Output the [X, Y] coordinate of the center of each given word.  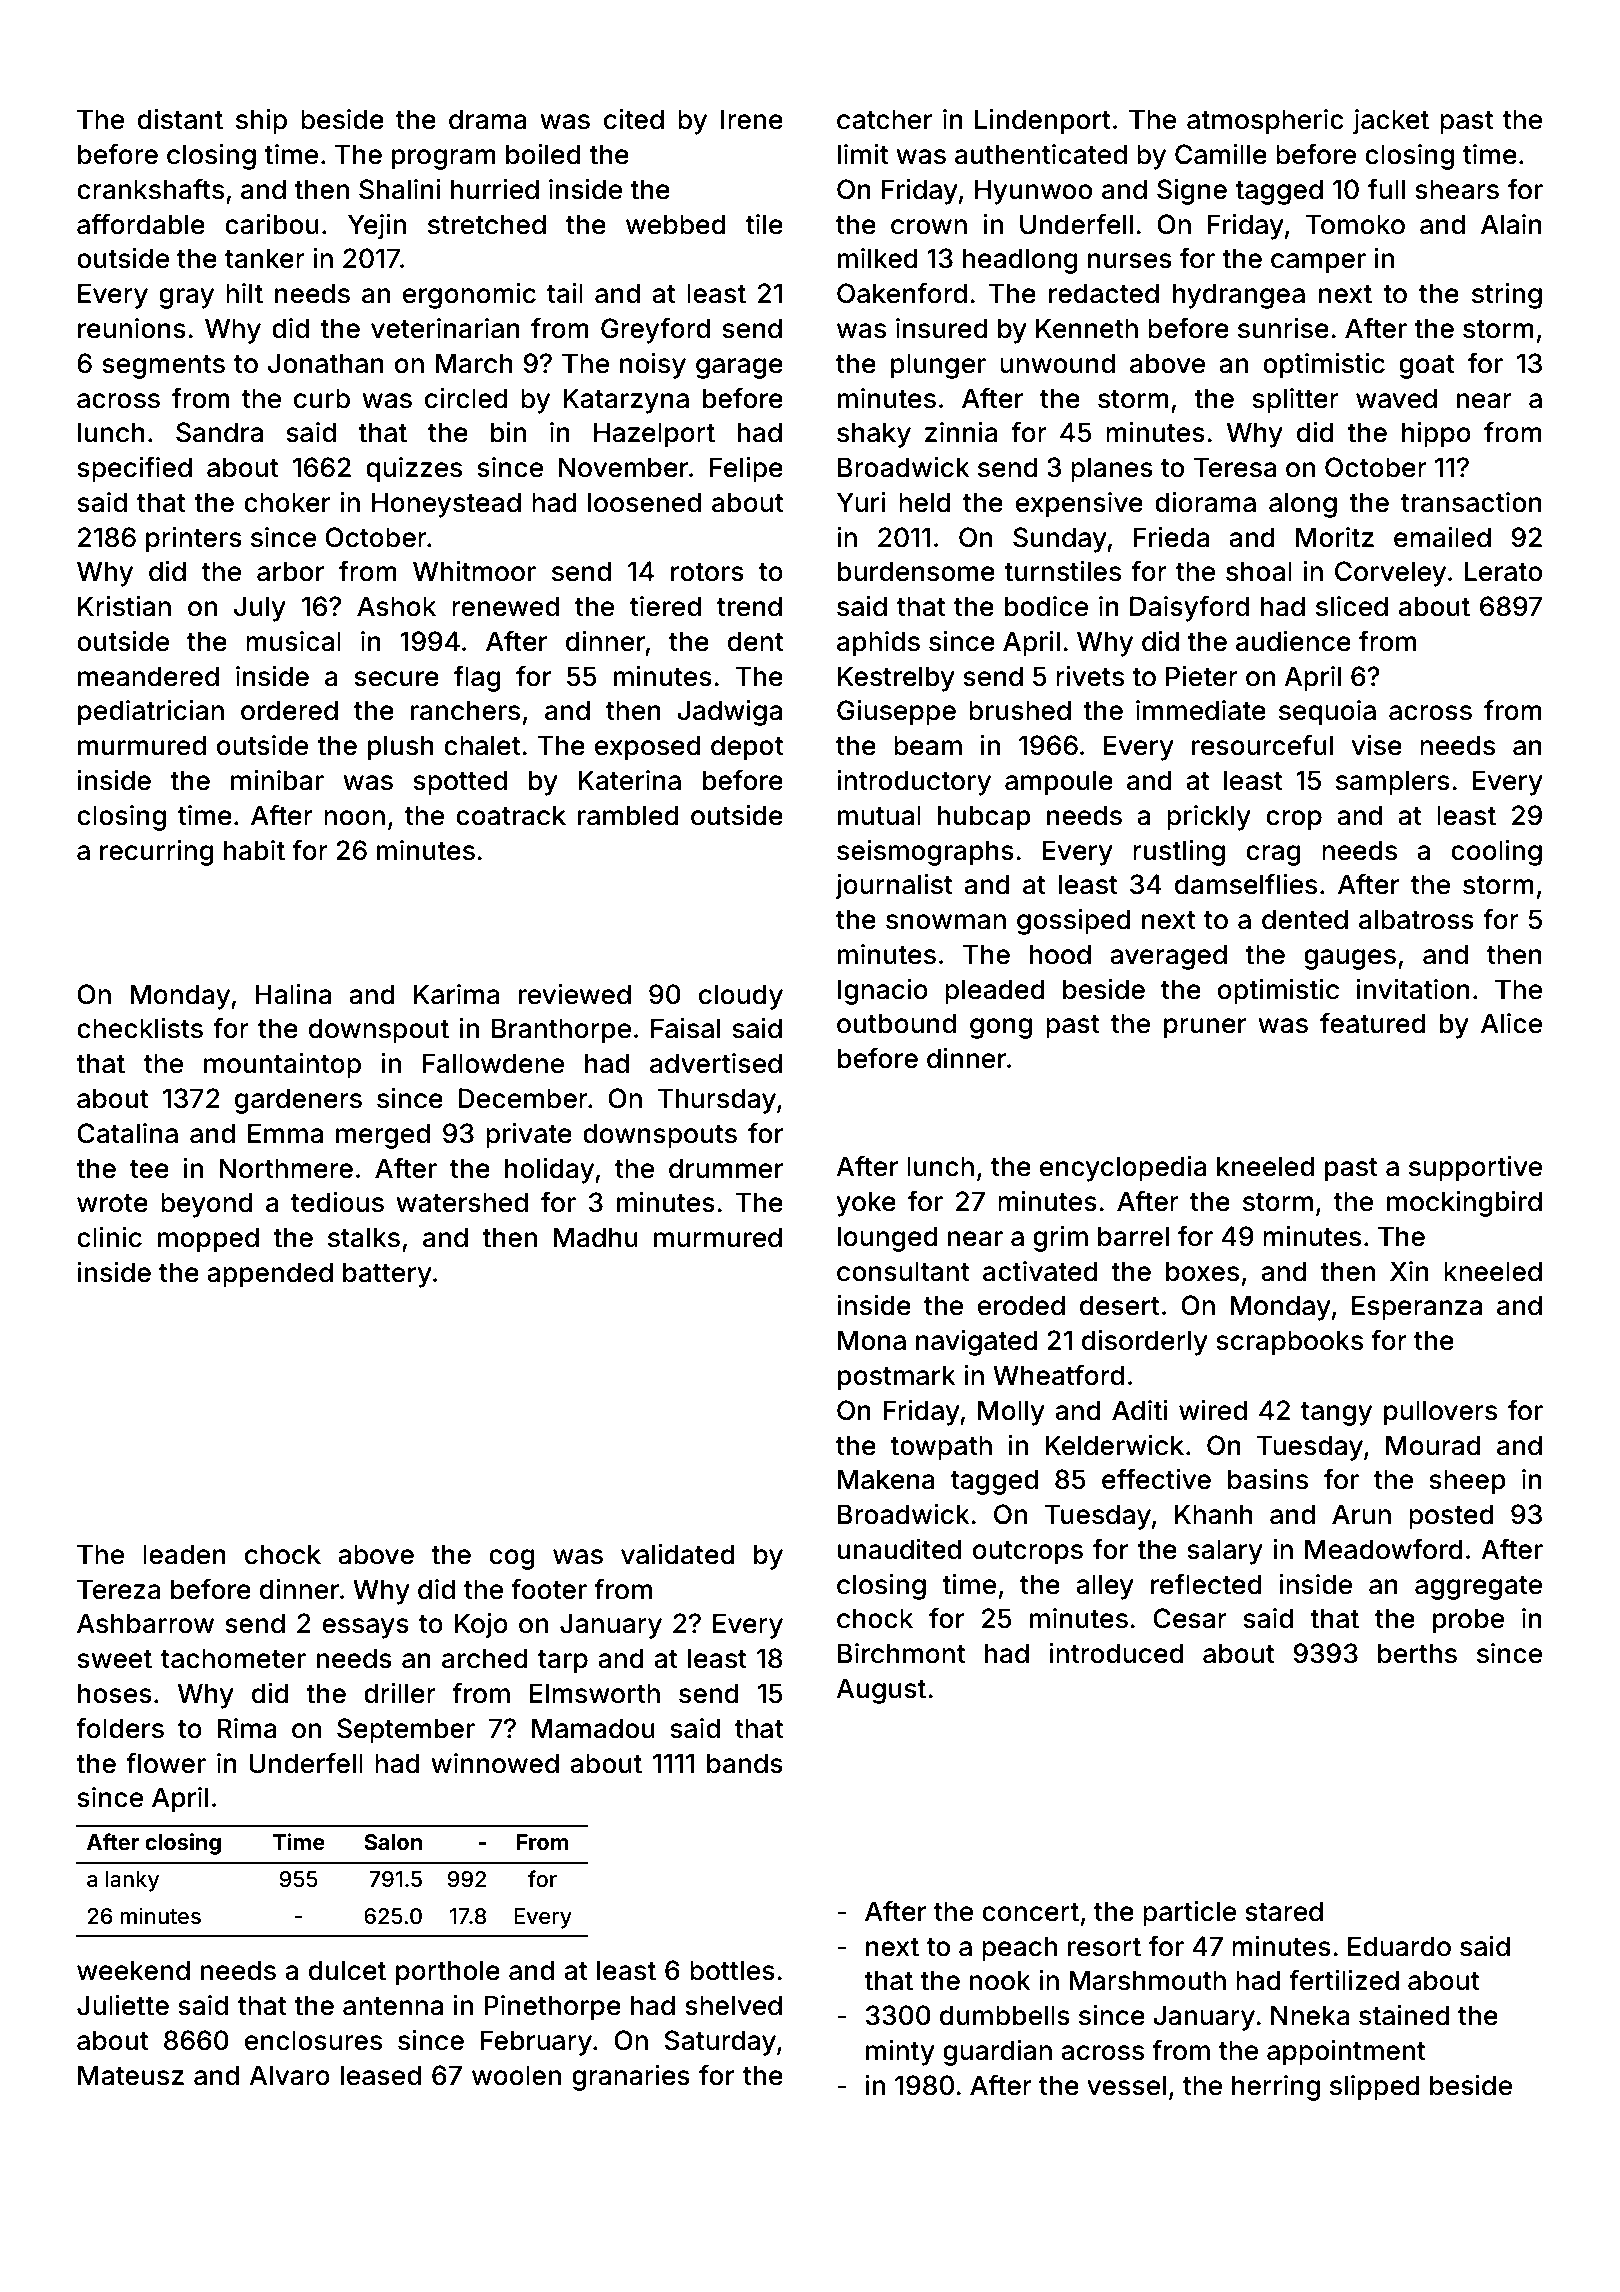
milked [878, 258]
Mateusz [131, 2075]
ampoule [1059, 783]
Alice [1511, 1023]
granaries [631, 2078]
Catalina [127, 1133]
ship [261, 122]
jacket [1391, 122]
